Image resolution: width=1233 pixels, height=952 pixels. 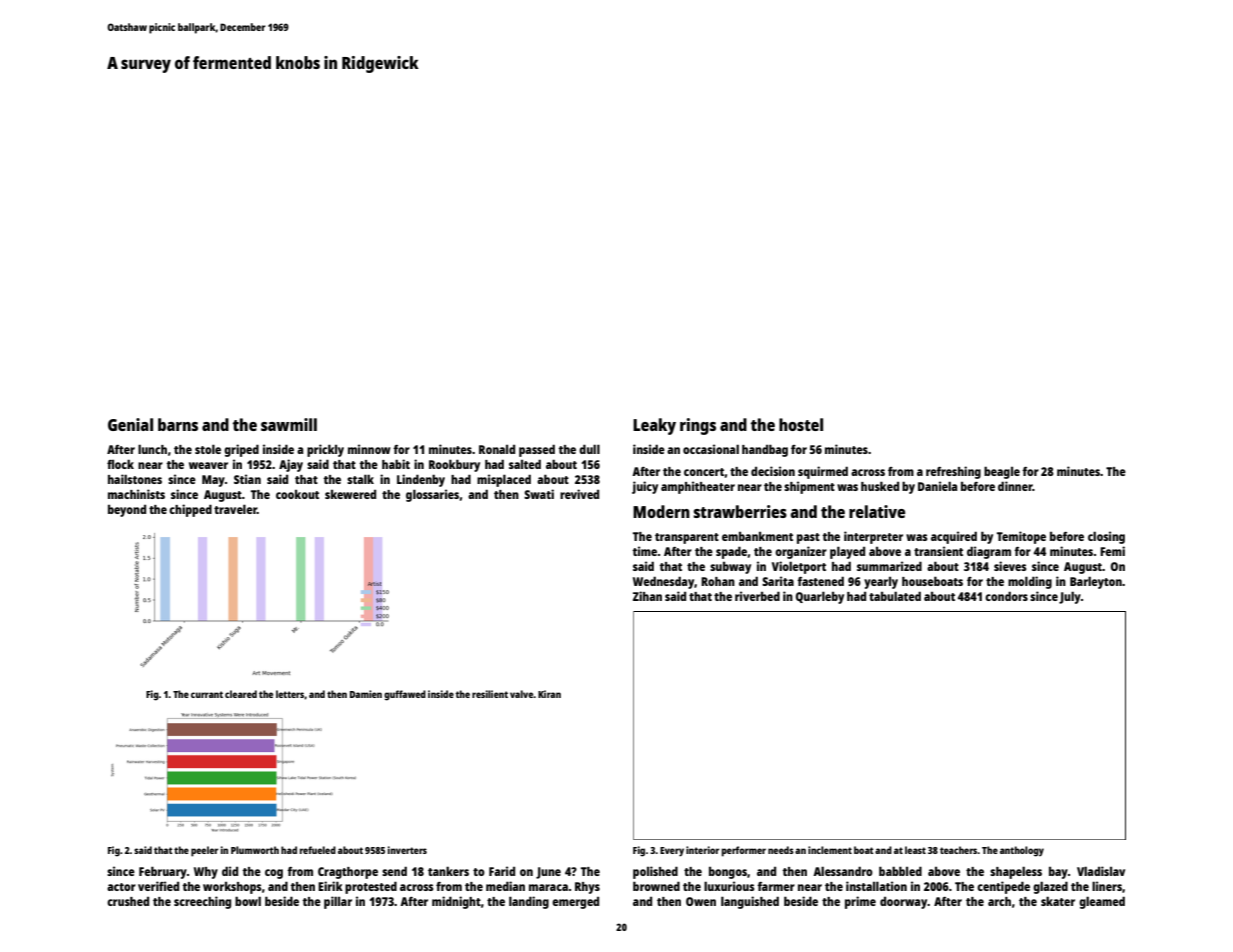 I want to click on Kiran, so click(x=549, y=694).
